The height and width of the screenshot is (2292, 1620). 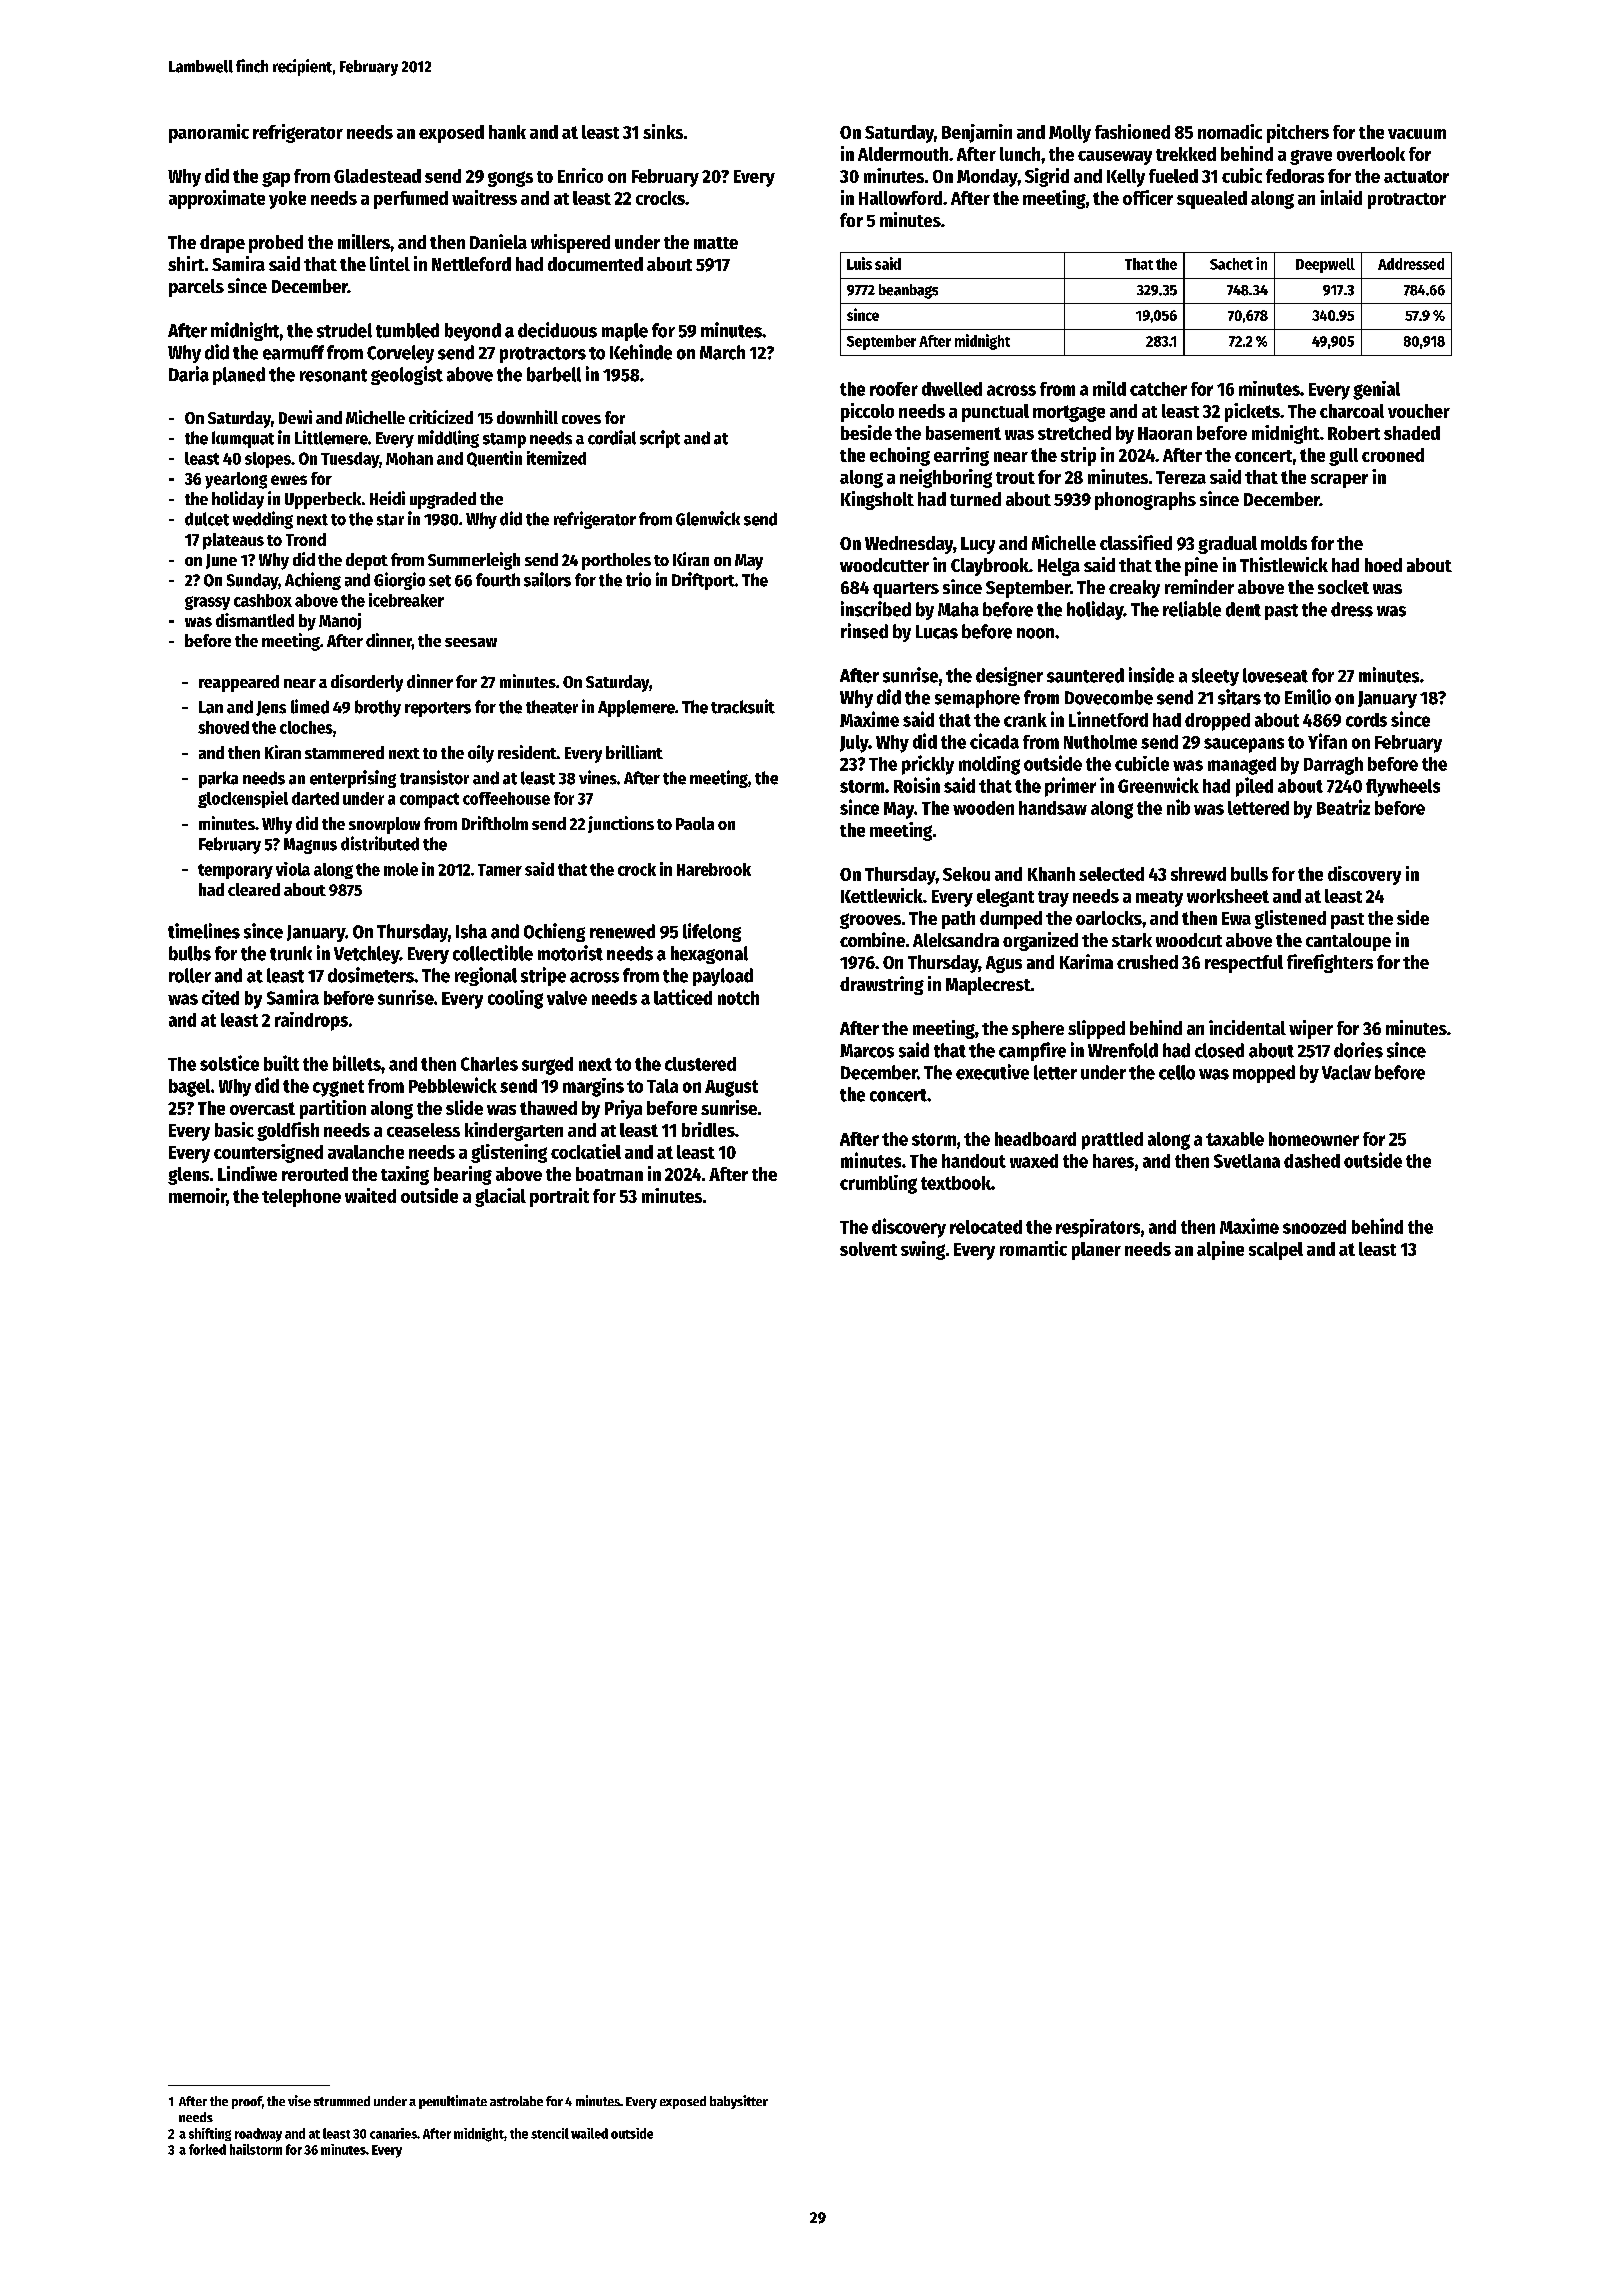 I want to click on memoir, so click(x=198, y=1197).
